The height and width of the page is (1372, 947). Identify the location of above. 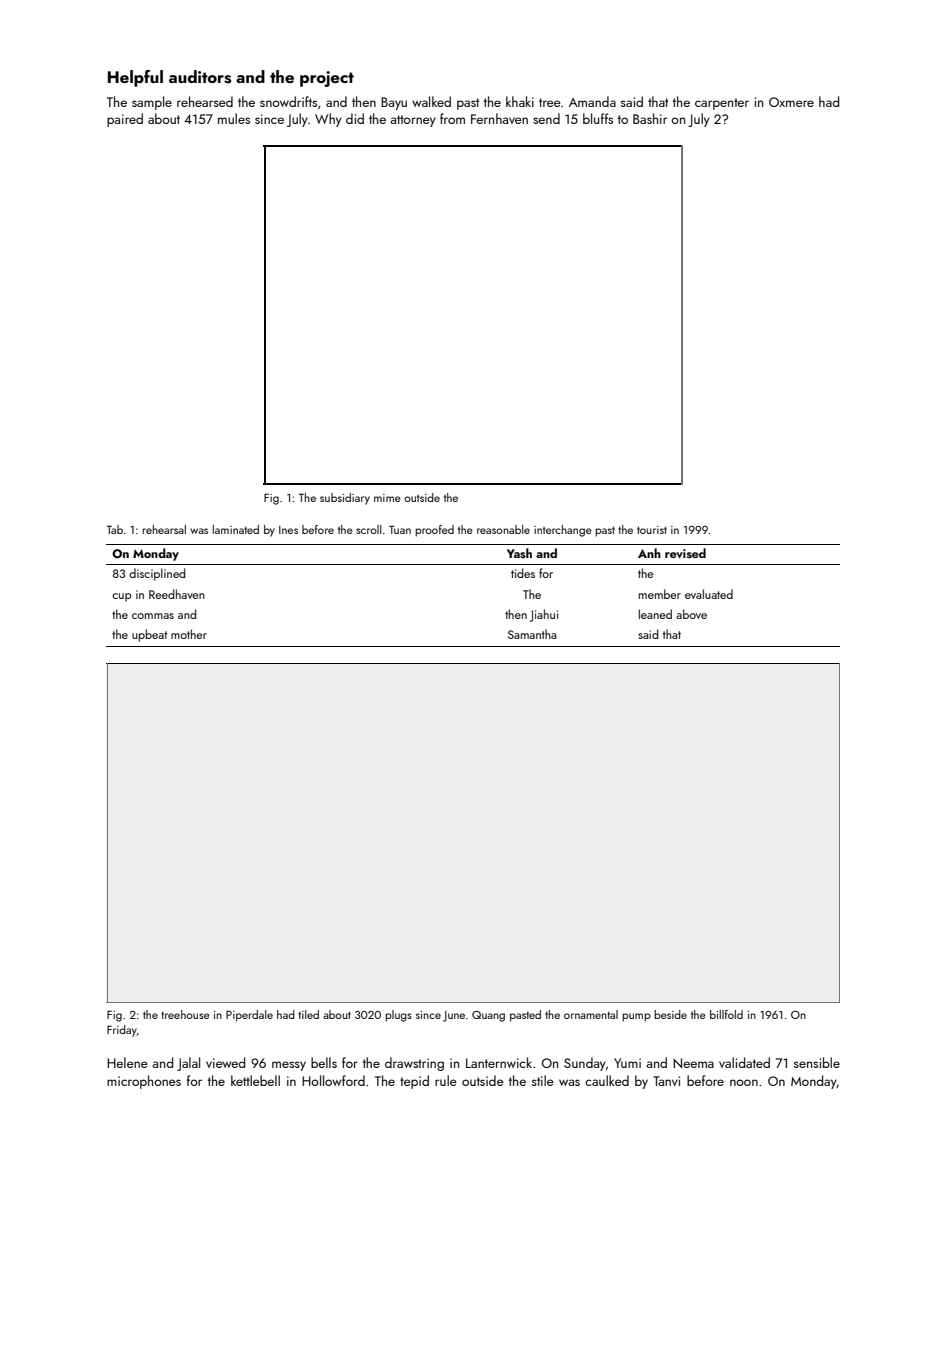
(691, 614).
